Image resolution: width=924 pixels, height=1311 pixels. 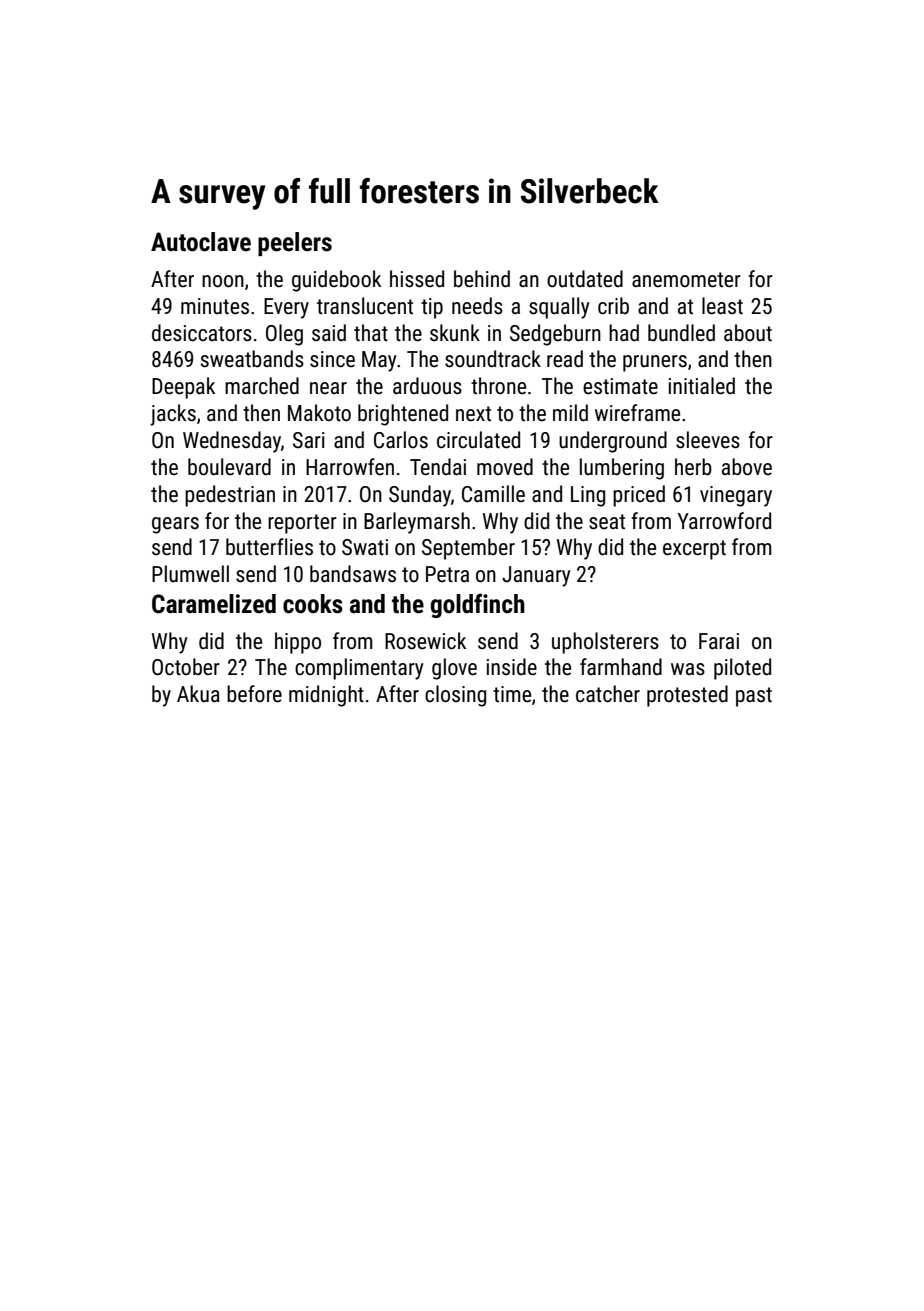 I want to click on herb, so click(x=693, y=467).
